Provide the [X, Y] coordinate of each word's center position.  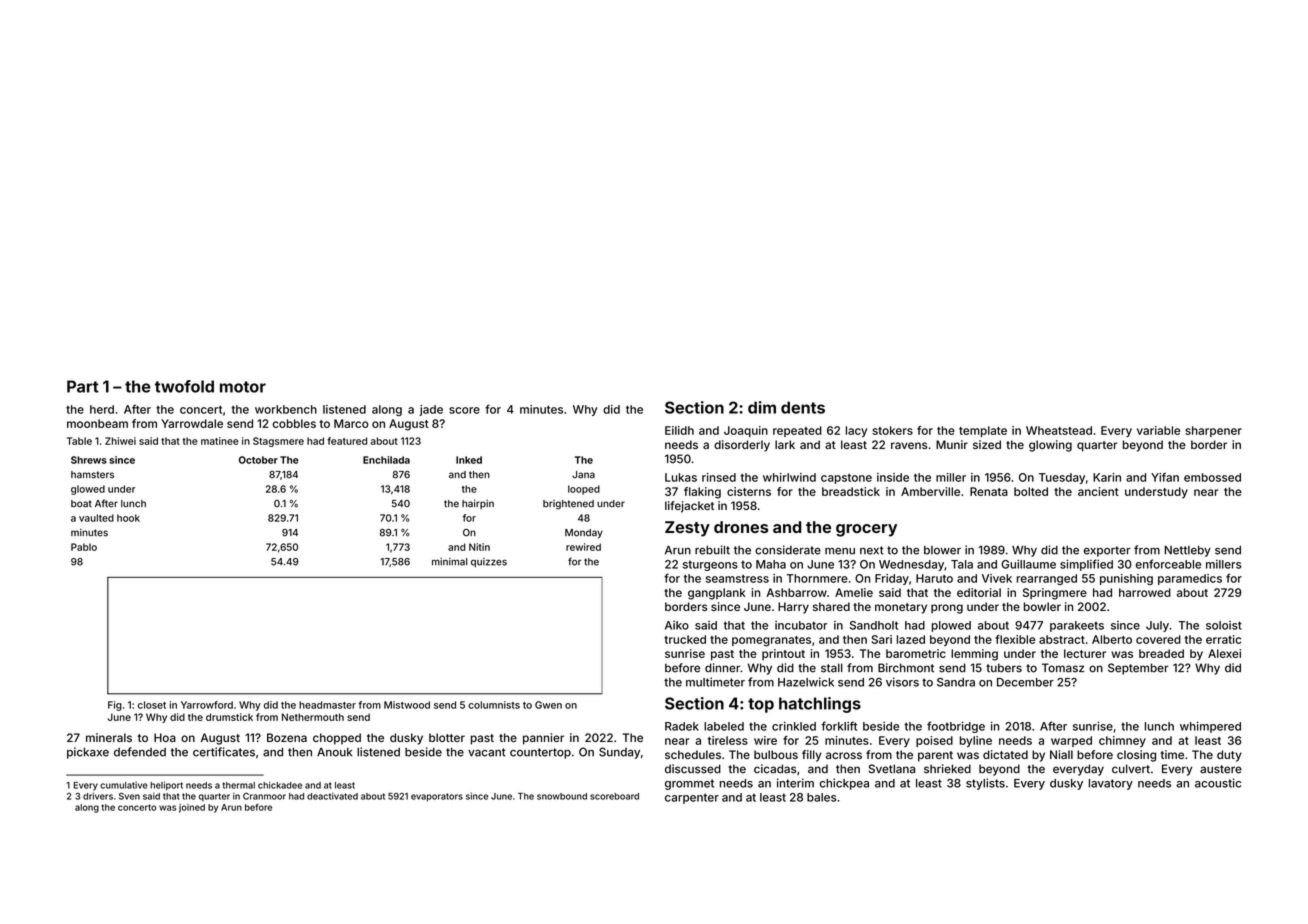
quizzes [489, 563]
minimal [449, 562]
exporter [1107, 551]
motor [243, 387]
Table [79, 441]
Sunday [619, 753]
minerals [109, 737]
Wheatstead [1059, 430]
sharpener [1213, 431]
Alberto [1112, 639]
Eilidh [679, 430]
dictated [1005, 754]
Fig [115, 706]
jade [431, 410]
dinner [722, 668]
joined [192, 808]
